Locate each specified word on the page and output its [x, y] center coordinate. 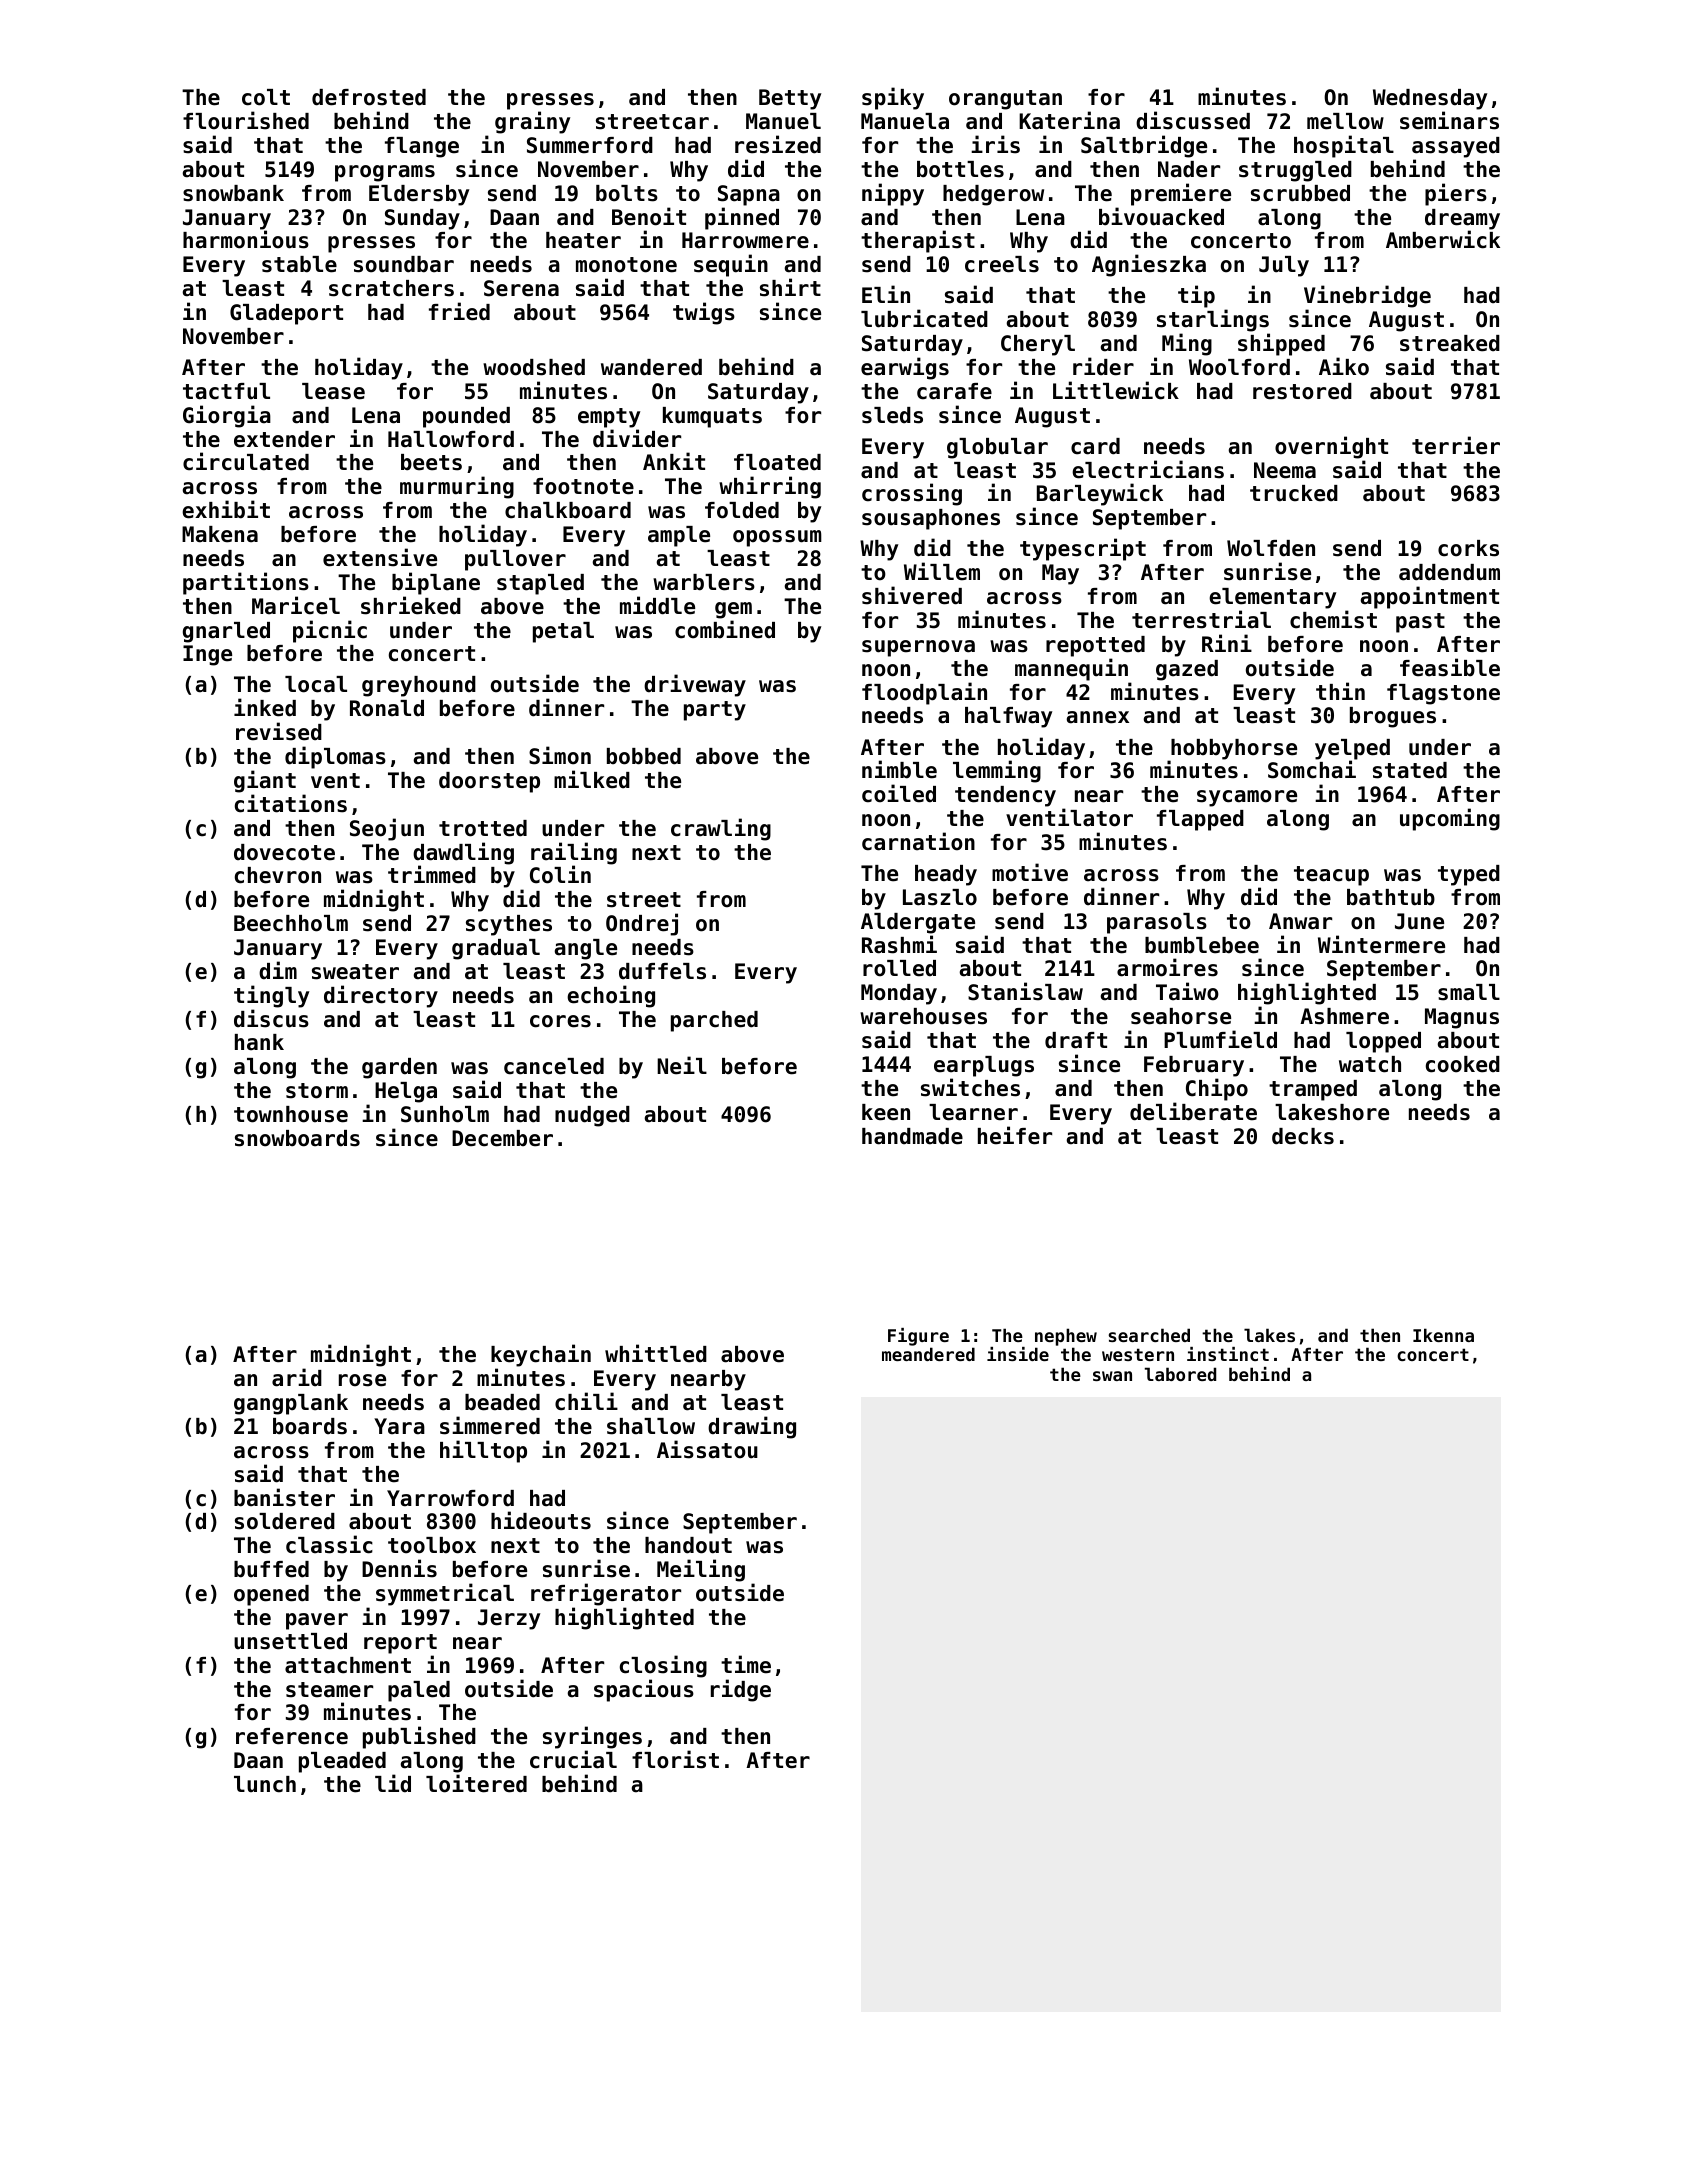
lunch [265, 1784]
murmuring [457, 487]
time [746, 1664]
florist [675, 1759]
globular [997, 448]
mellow [1345, 121]
